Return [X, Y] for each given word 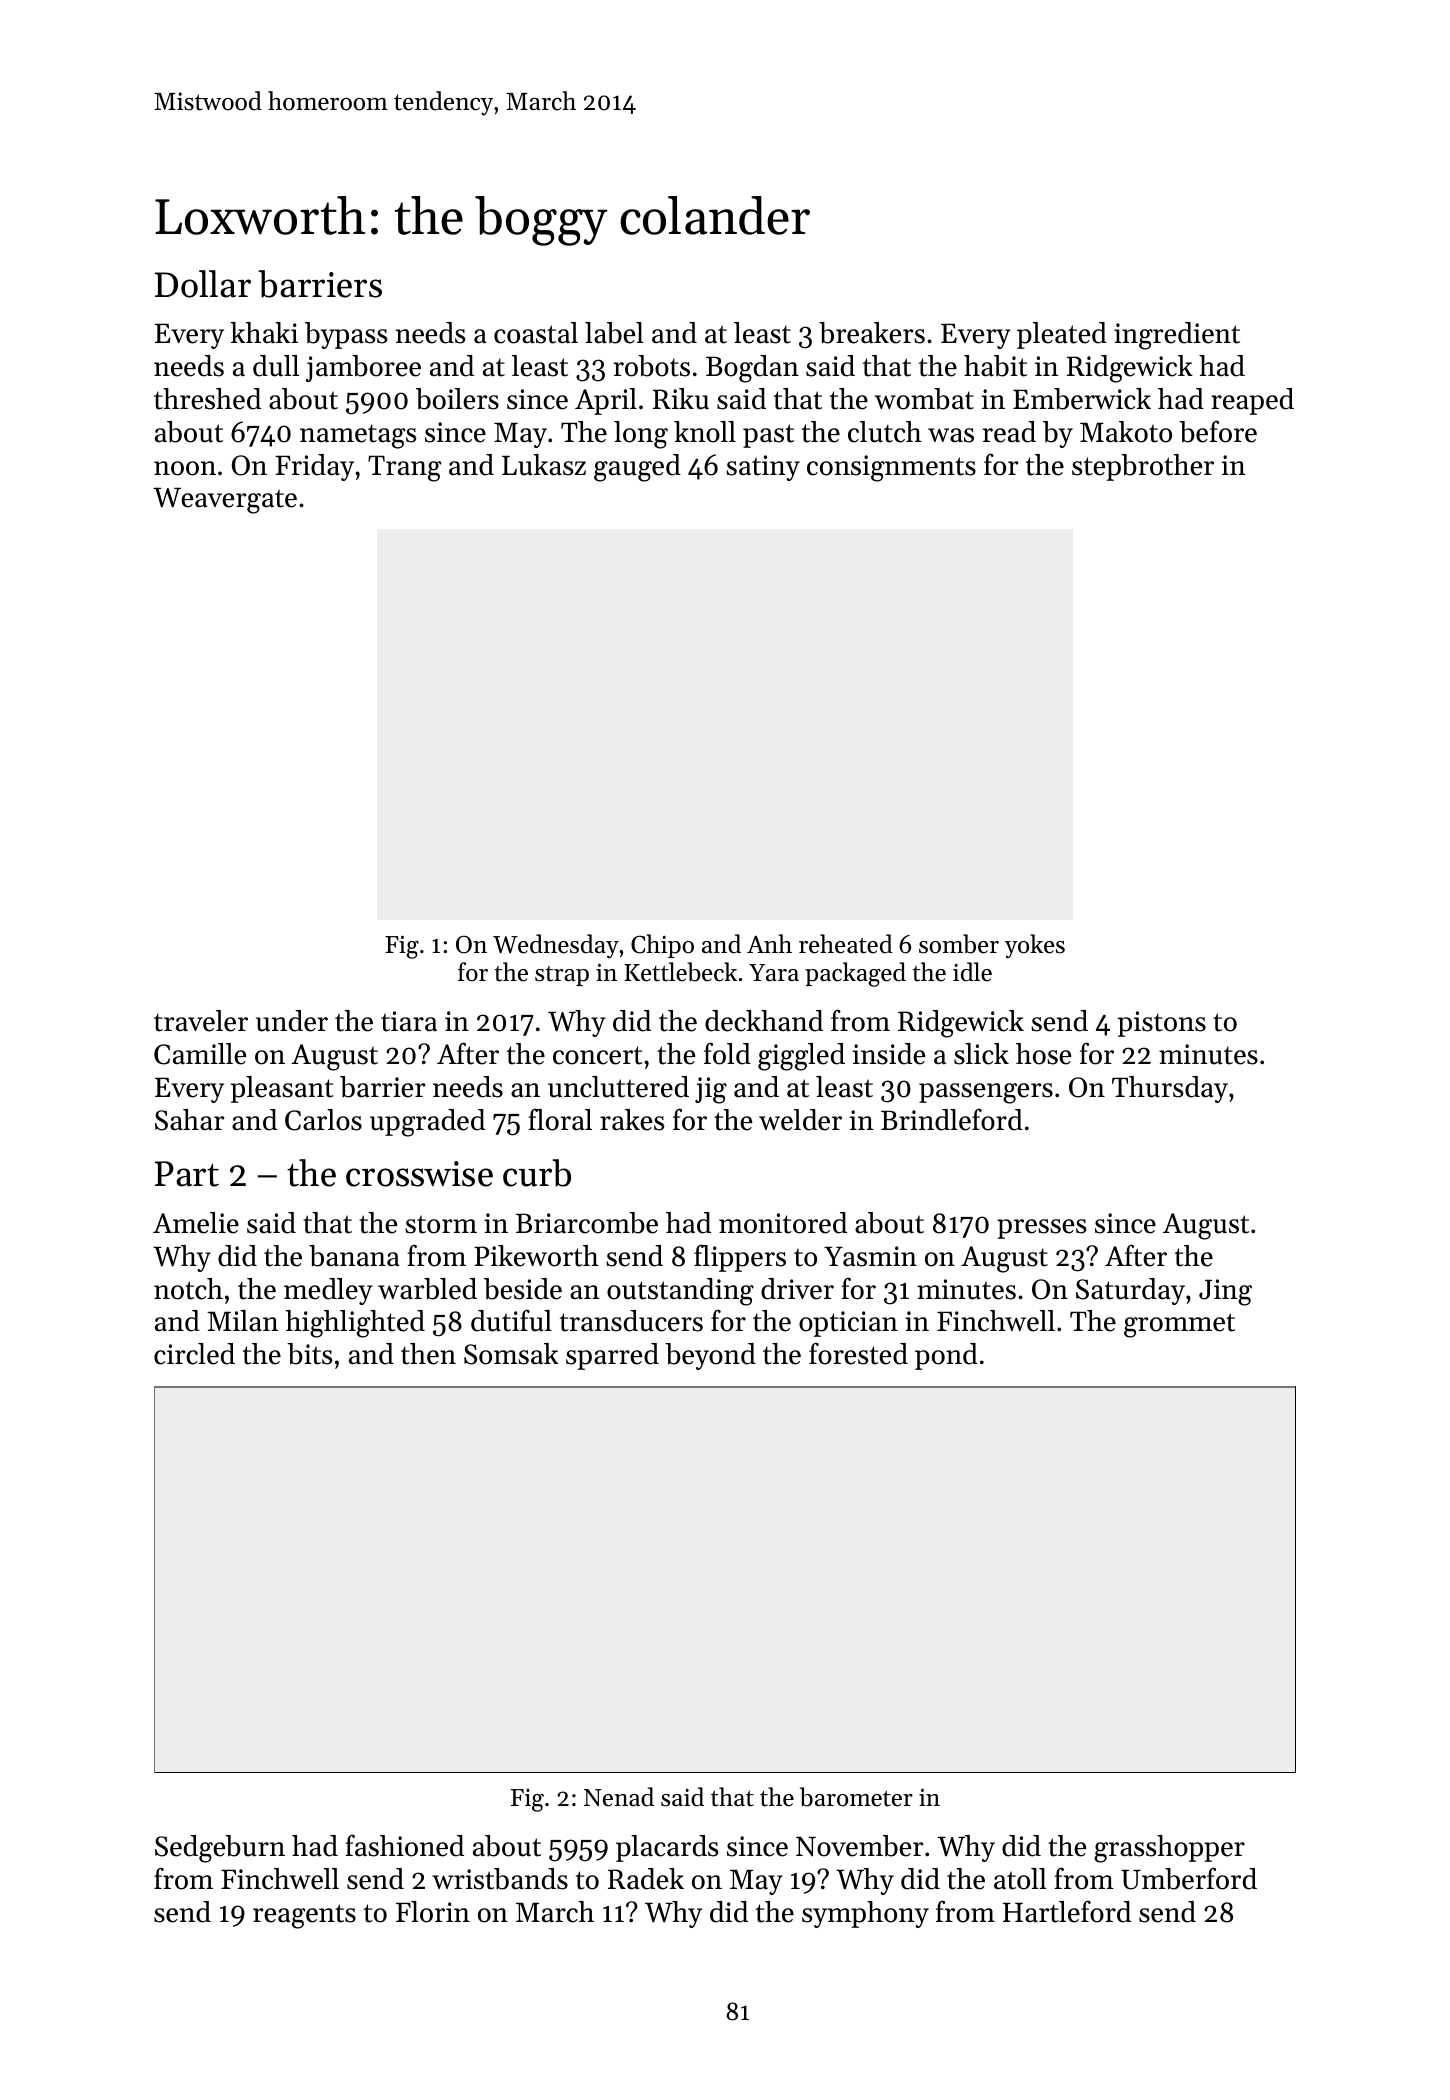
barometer [856, 1797]
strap [562, 976]
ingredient [1177, 336]
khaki [264, 332]
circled [194, 1354]
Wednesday [556, 946]
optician [848, 1324]
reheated [846, 944]
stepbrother [1143, 467]
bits [309, 1354]
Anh [769, 943]
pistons [1162, 1024]
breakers [872, 333]
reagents [304, 1916]
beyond [710, 1356]
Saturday [1130, 1291]
